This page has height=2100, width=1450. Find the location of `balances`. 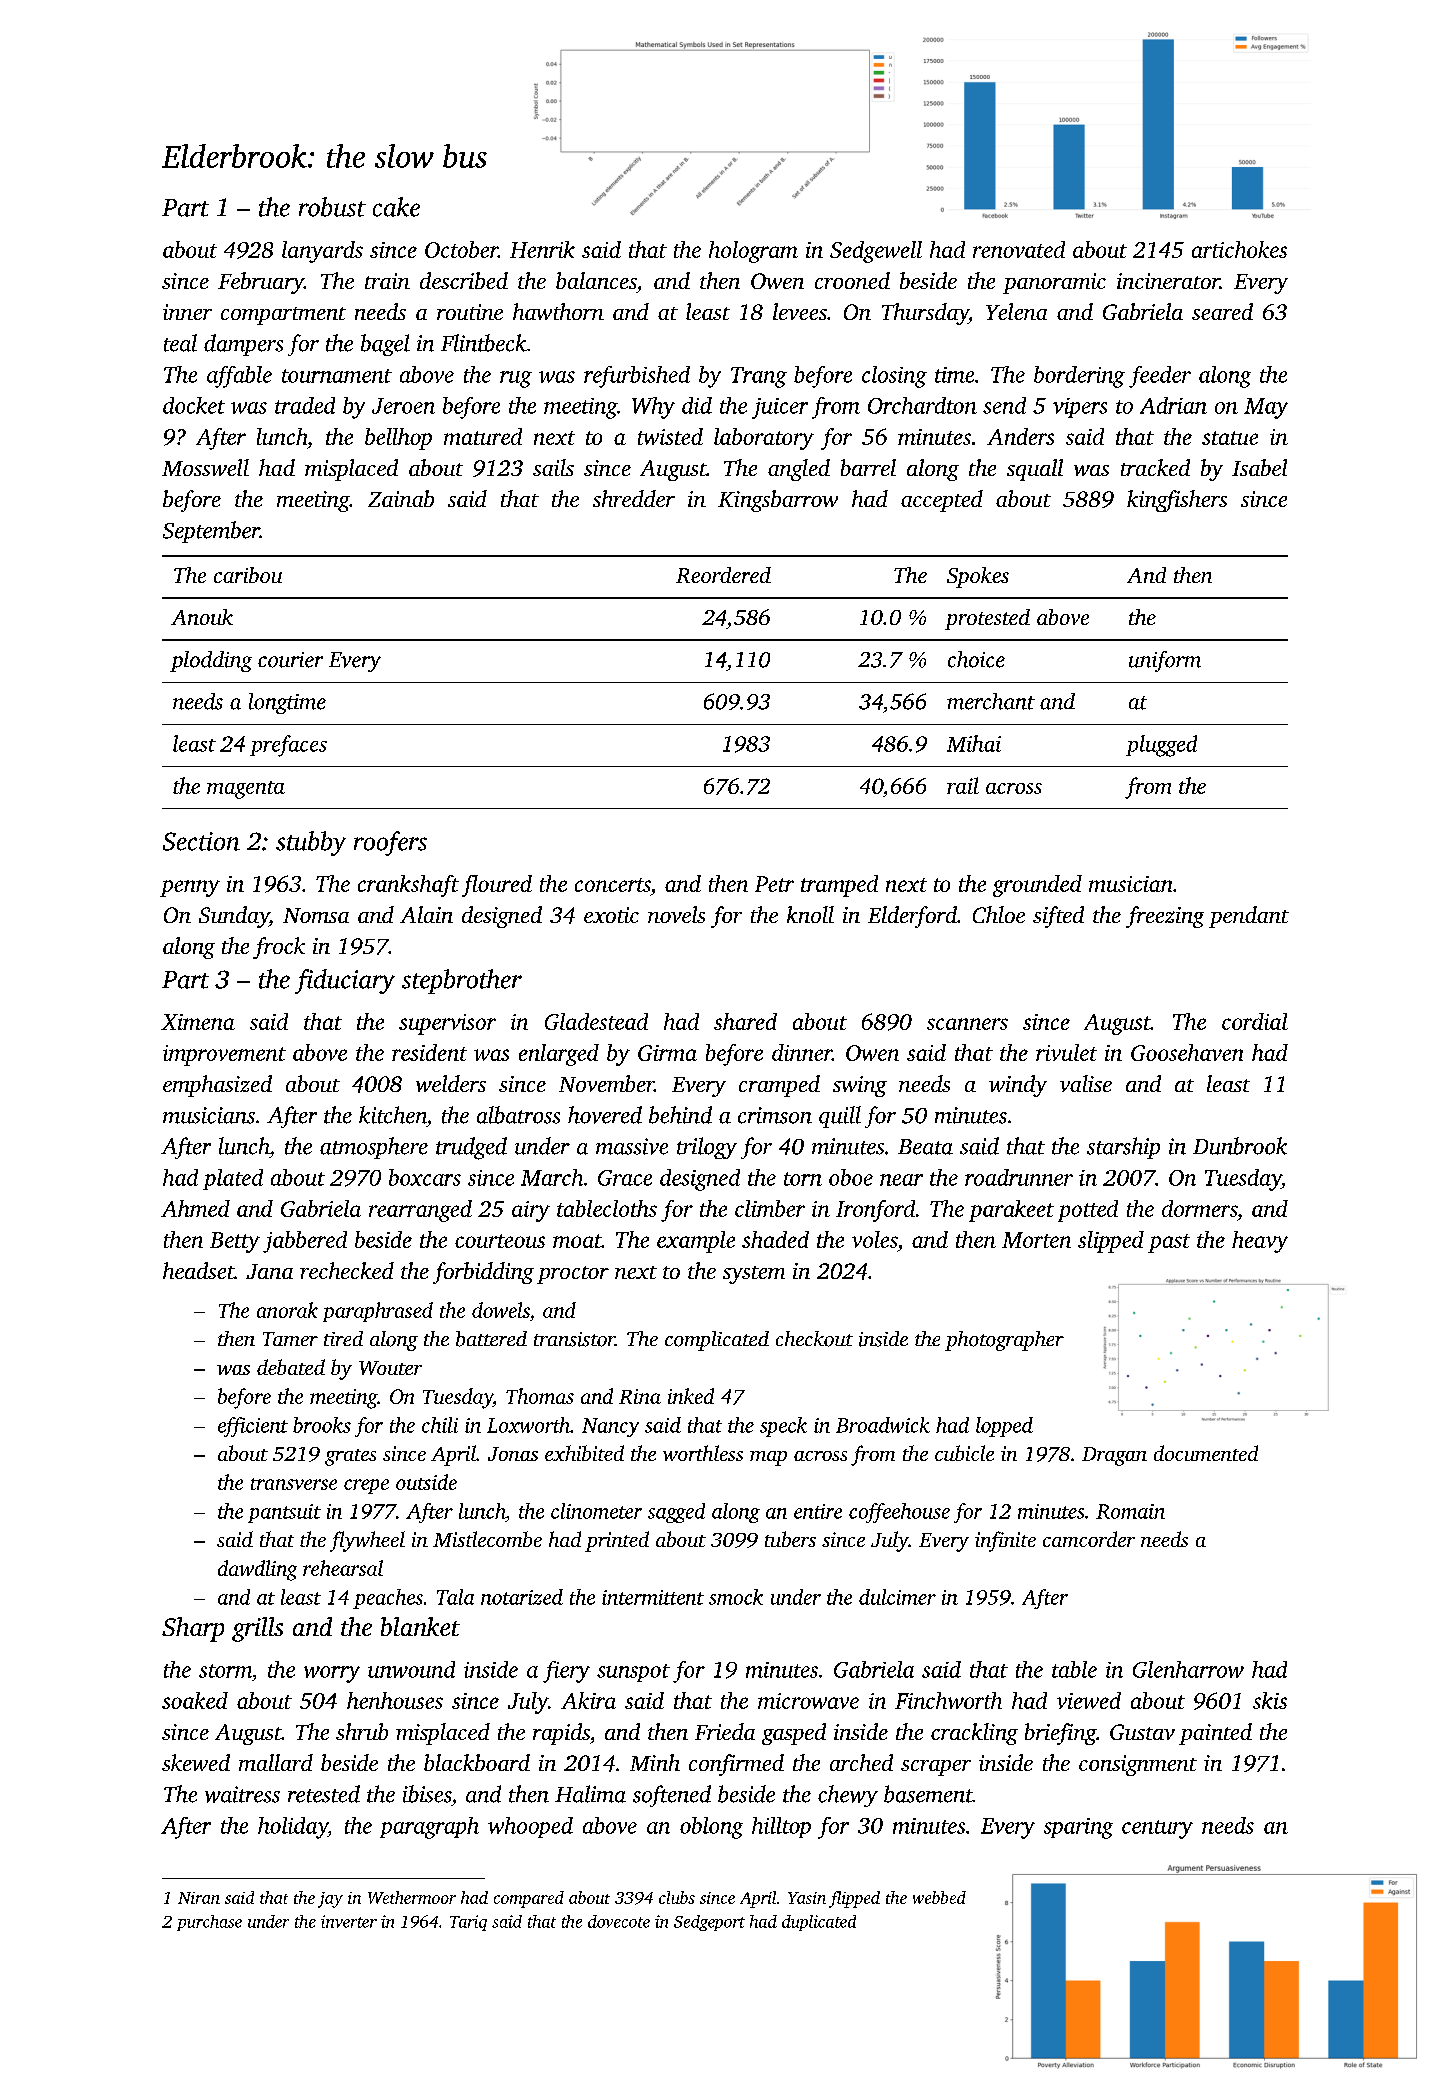

balances is located at coordinates (596, 280).
